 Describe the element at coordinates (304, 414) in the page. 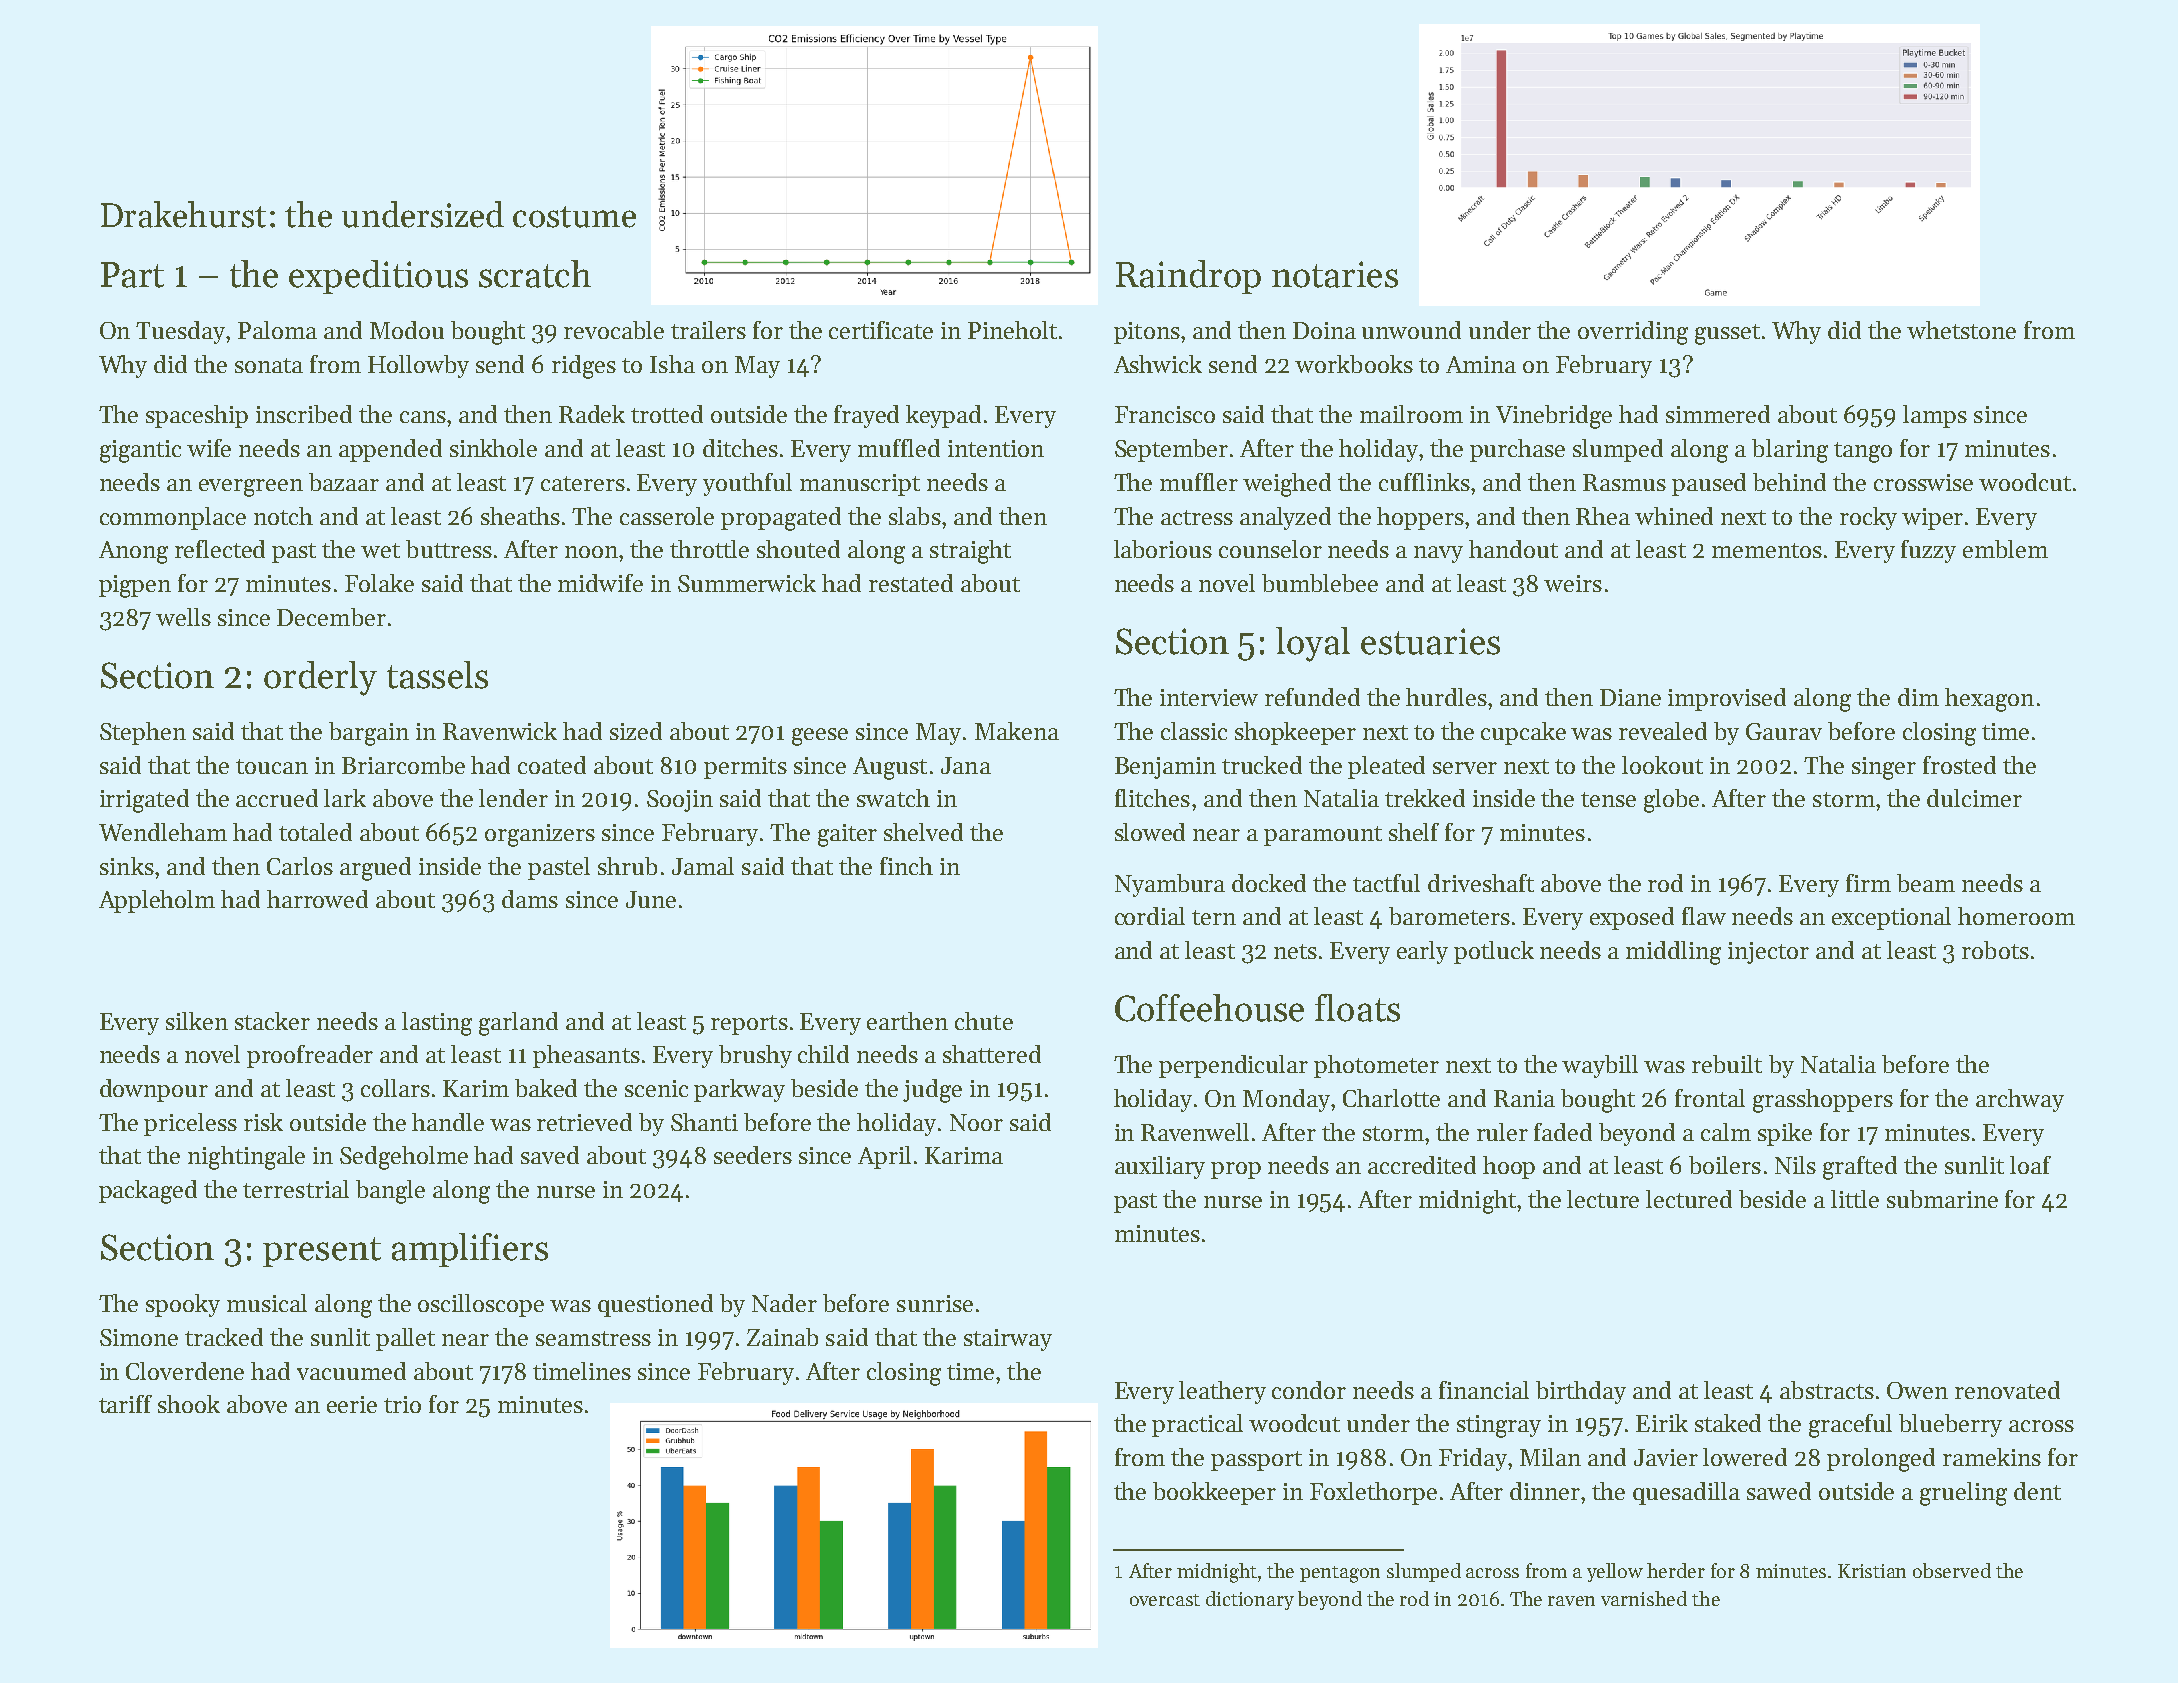

I see `inscribed` at that location.
